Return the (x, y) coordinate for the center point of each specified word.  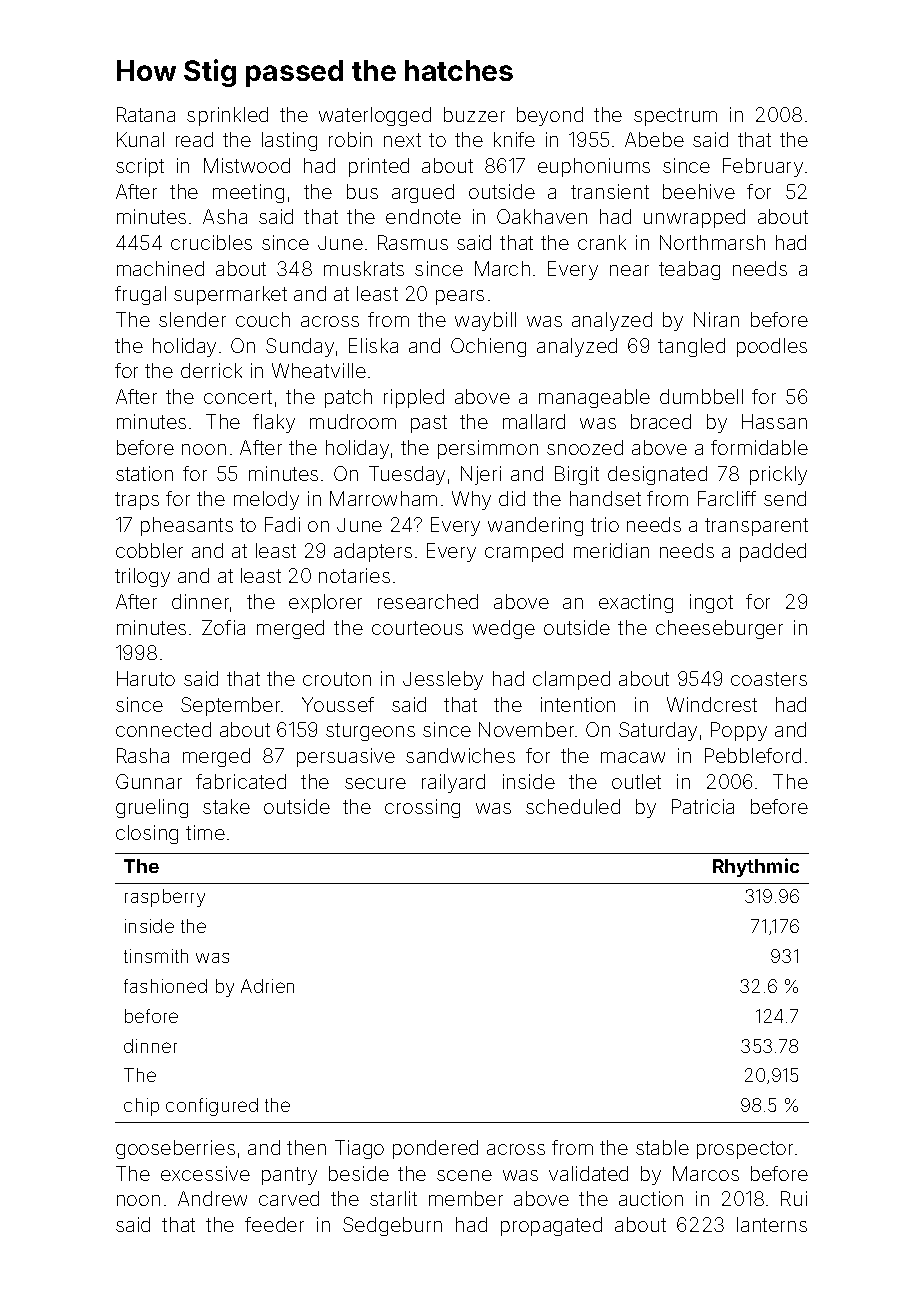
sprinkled (227, 116)
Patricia (703, 806)
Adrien (267, 986)
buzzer (474, 114)
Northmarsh (712, 242)
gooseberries (175, 1149)
